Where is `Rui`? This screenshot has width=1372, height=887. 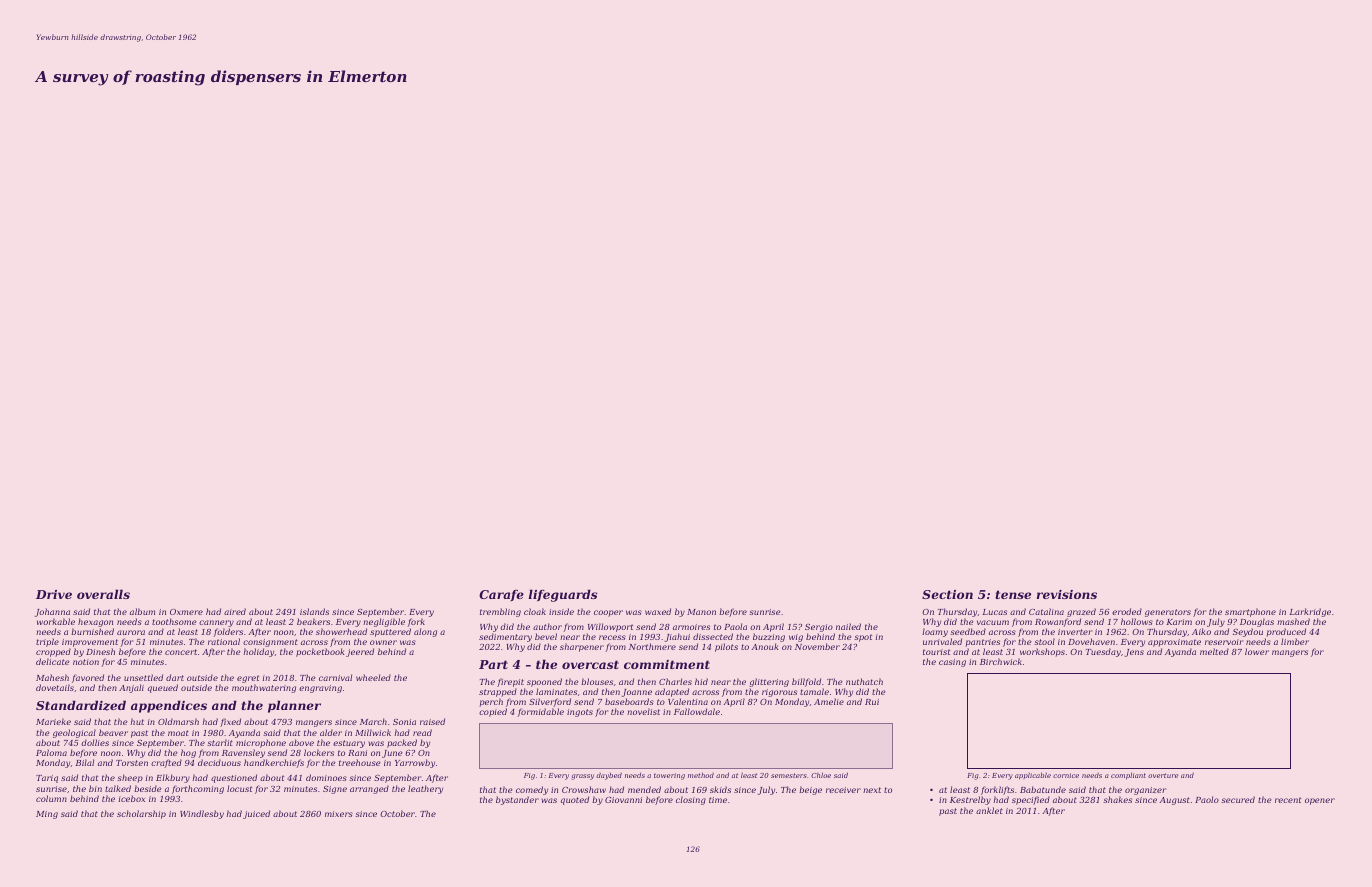
Rui is located at coordinates (872, 702).
